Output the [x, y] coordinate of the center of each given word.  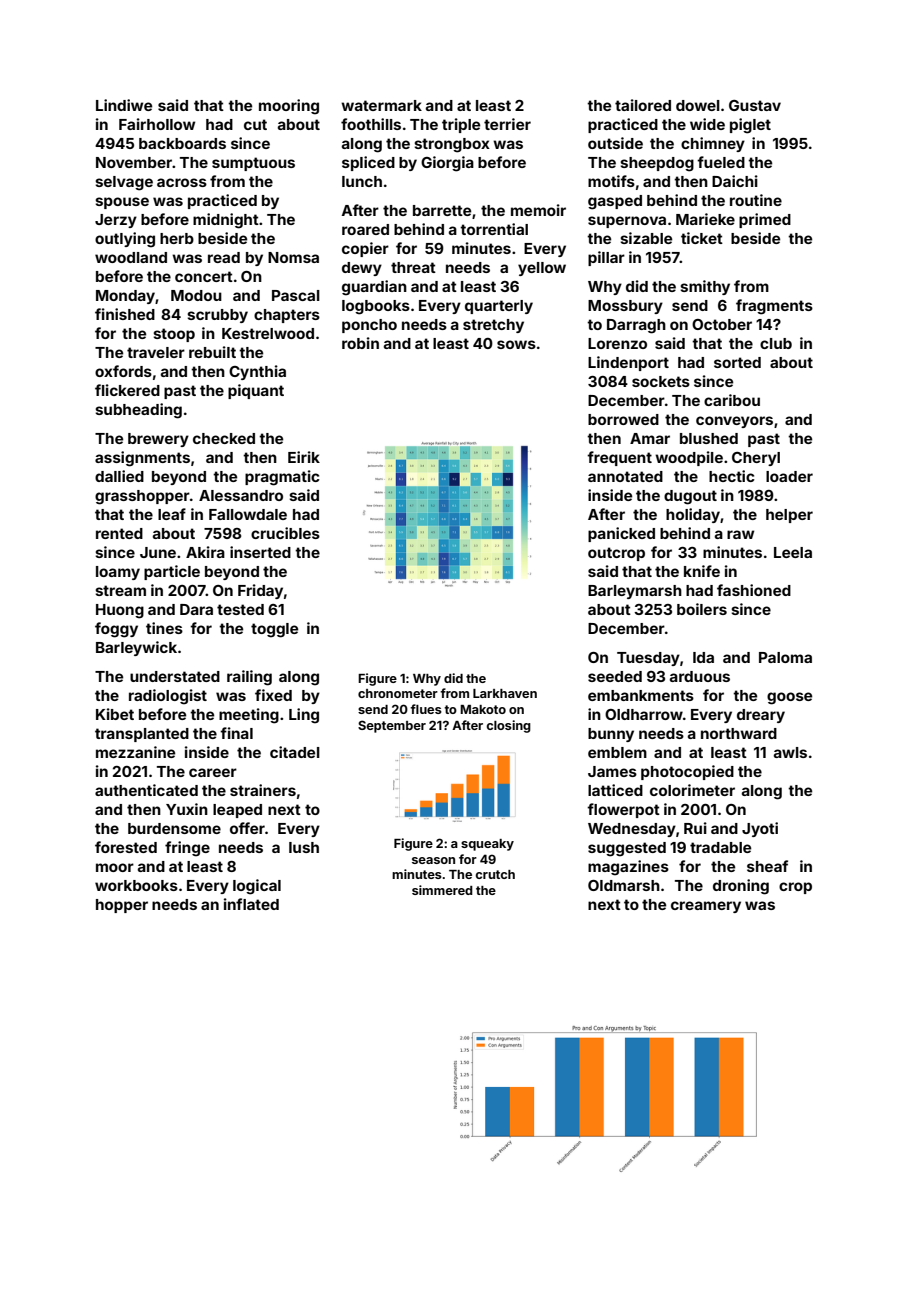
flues [426, 709]
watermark [381, 105]
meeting [249, 716]
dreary [761, 716]
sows [516, 344]
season [433, 860]
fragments [774, 307]
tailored [643, 105]
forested [126, 847]
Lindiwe [124, 105]
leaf [172, 514]
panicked [621, 534]
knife [702, 571]
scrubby [217, 316]
